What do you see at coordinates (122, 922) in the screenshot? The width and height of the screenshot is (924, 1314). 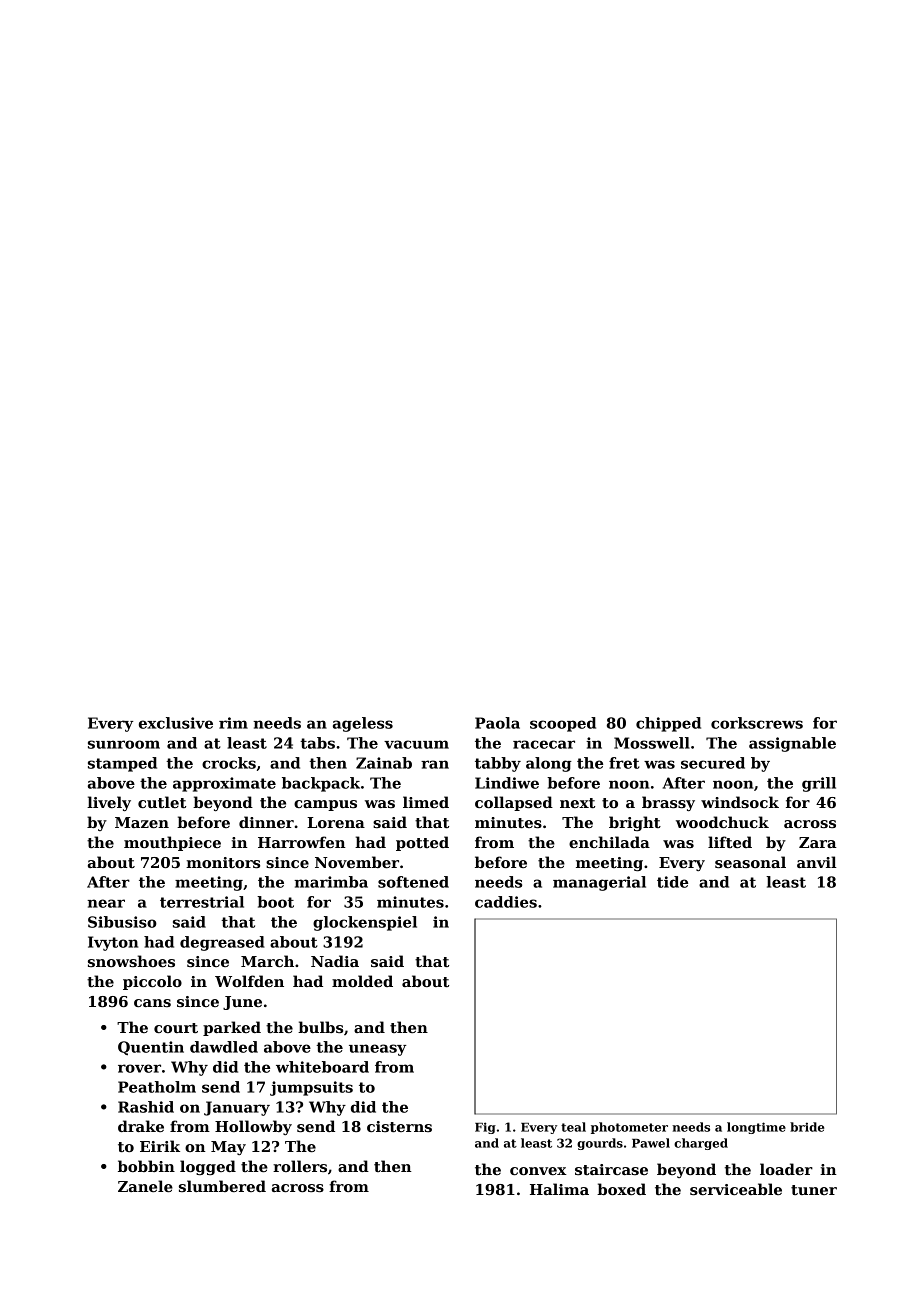 I see `Sibusiso` at bounding box center [122, 922].
